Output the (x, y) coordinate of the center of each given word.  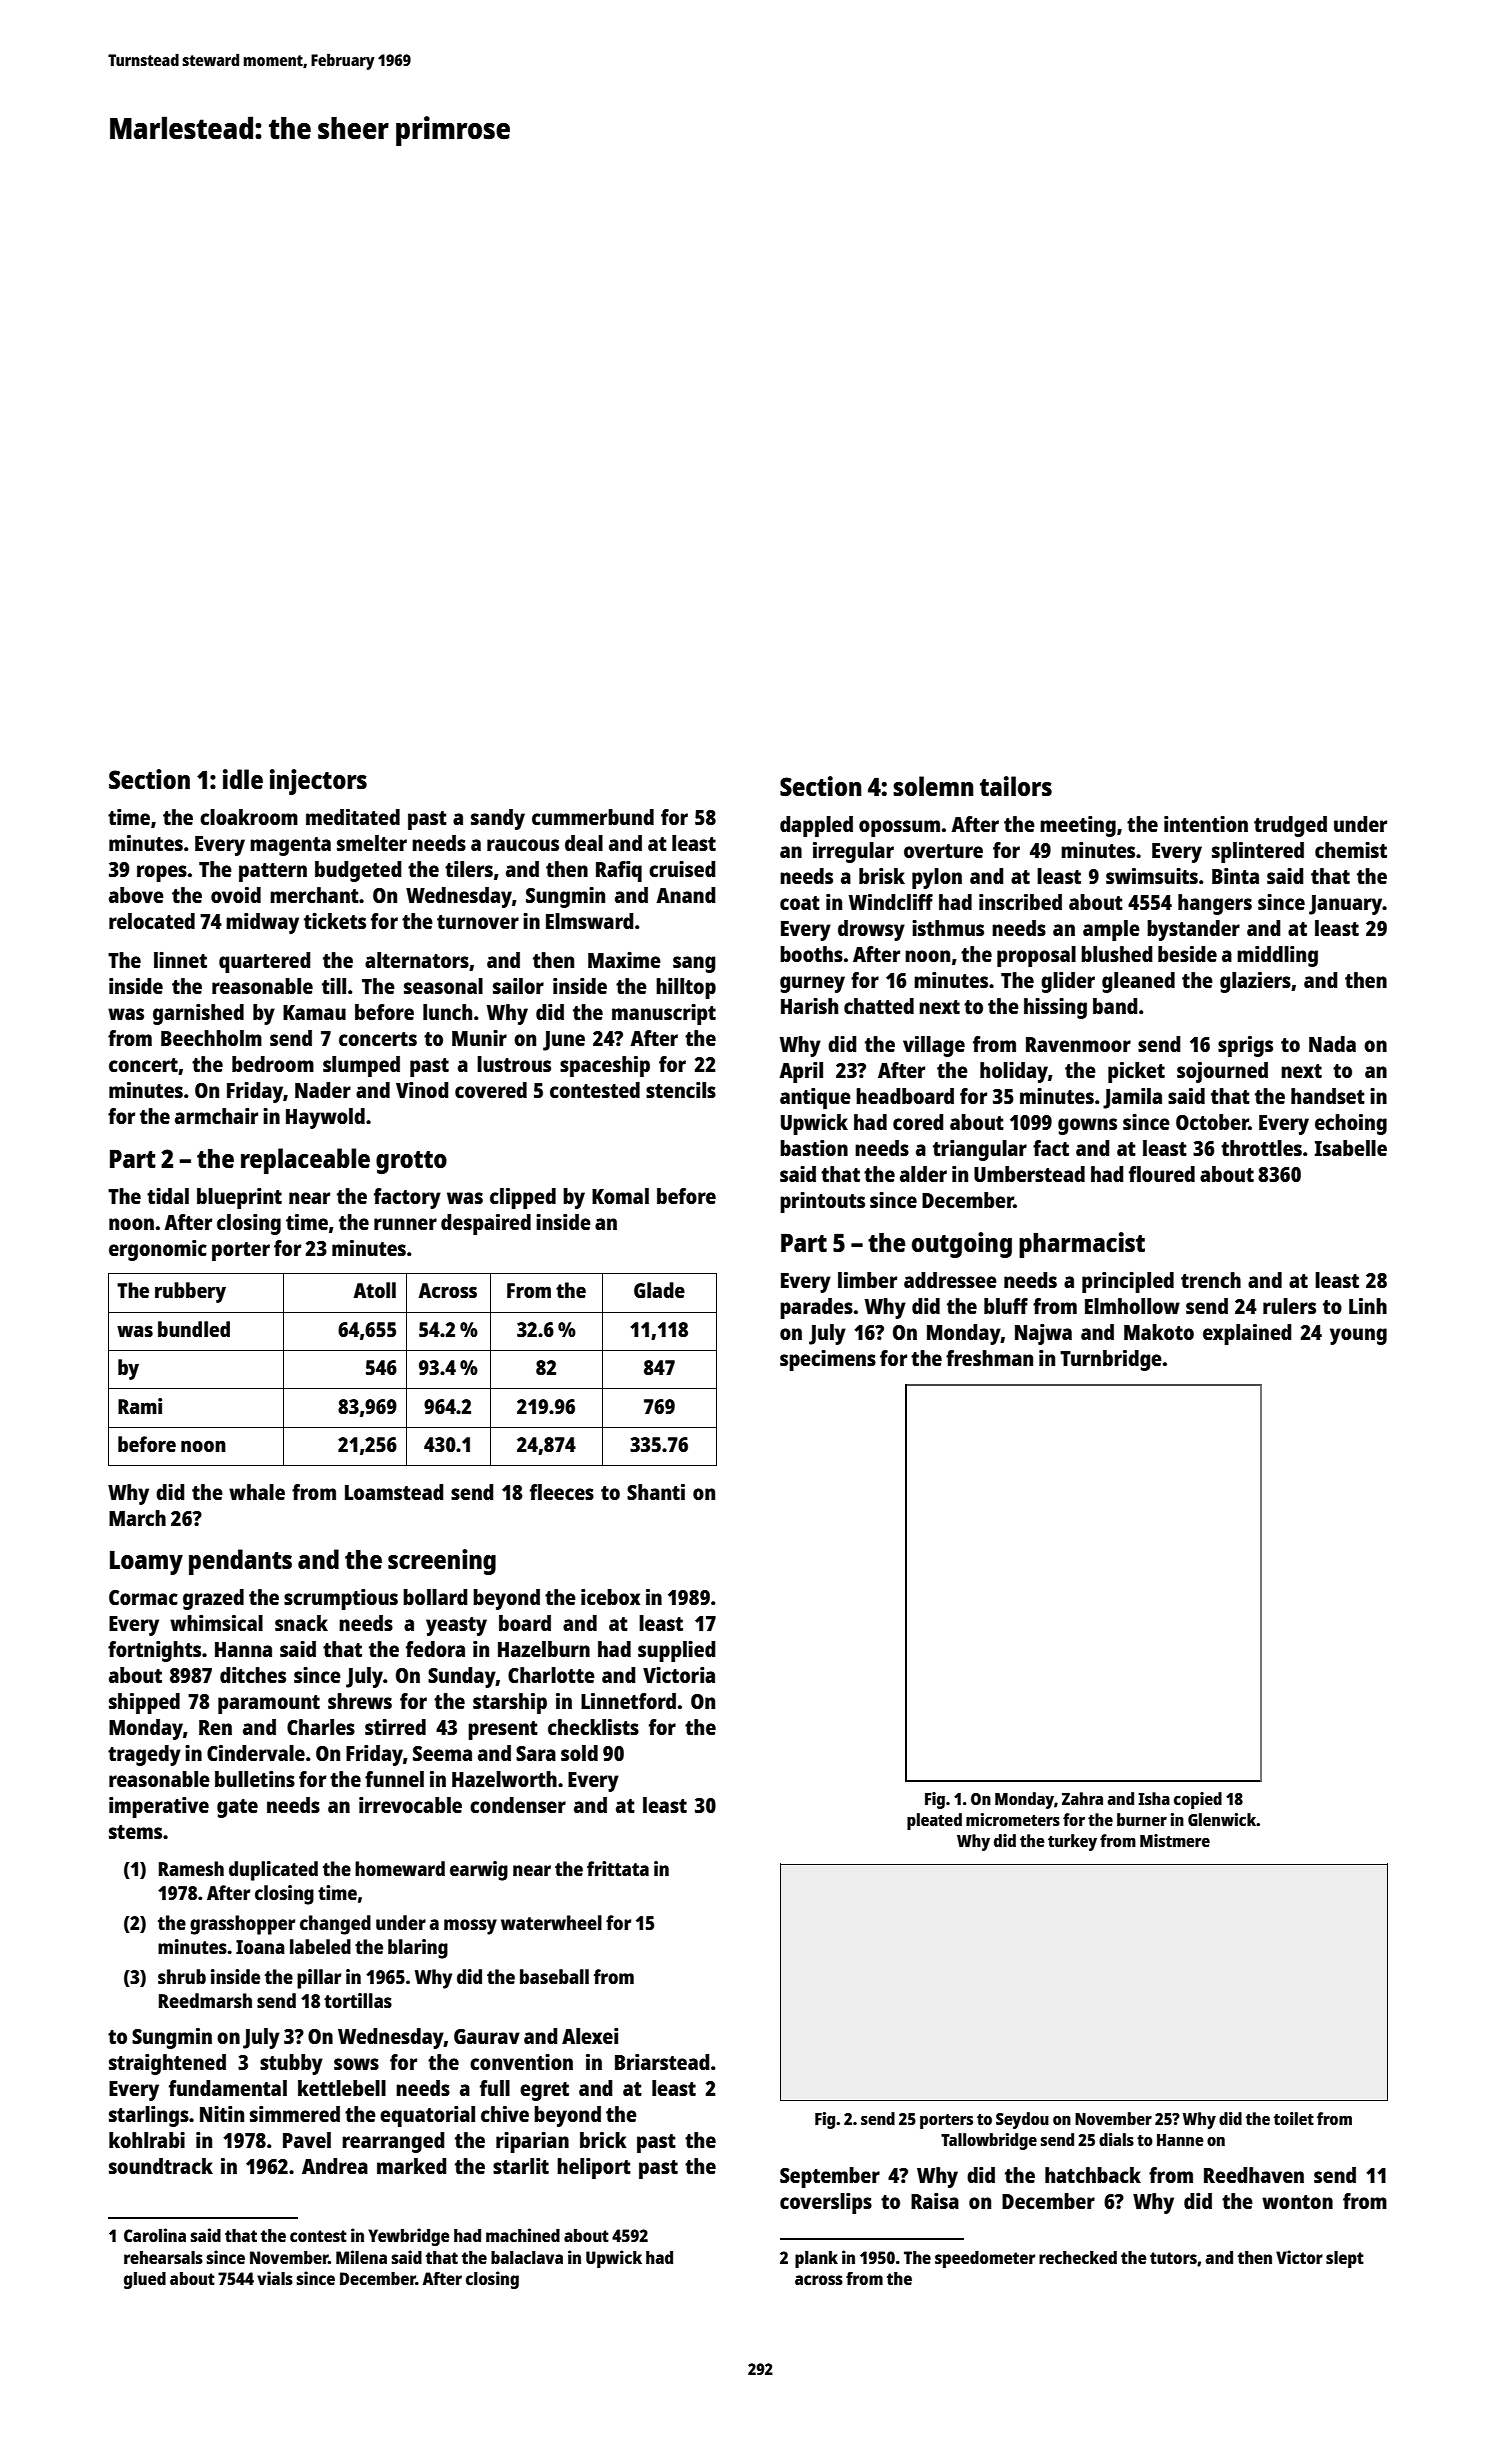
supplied (677, 1651)
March (137, 1518)
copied (1198, 1800)
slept (1345, 2259)
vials (275, 2278)
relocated (152, 921)
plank (816, 2259)
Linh (1368, 1306)
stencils (681, 1090)
